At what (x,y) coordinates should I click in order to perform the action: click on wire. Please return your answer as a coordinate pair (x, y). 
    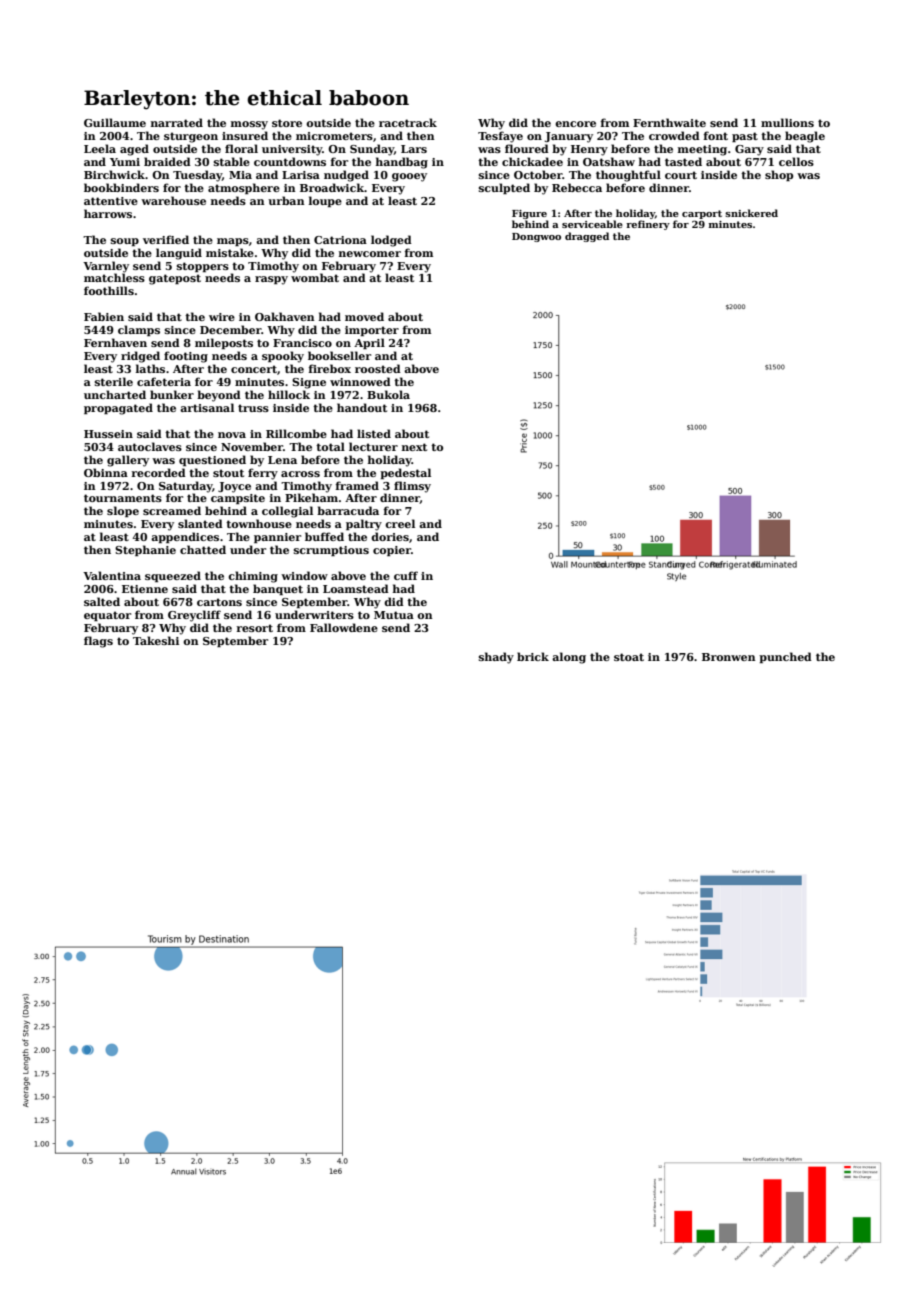
    Looking at the image, I should click on (222, 317).
